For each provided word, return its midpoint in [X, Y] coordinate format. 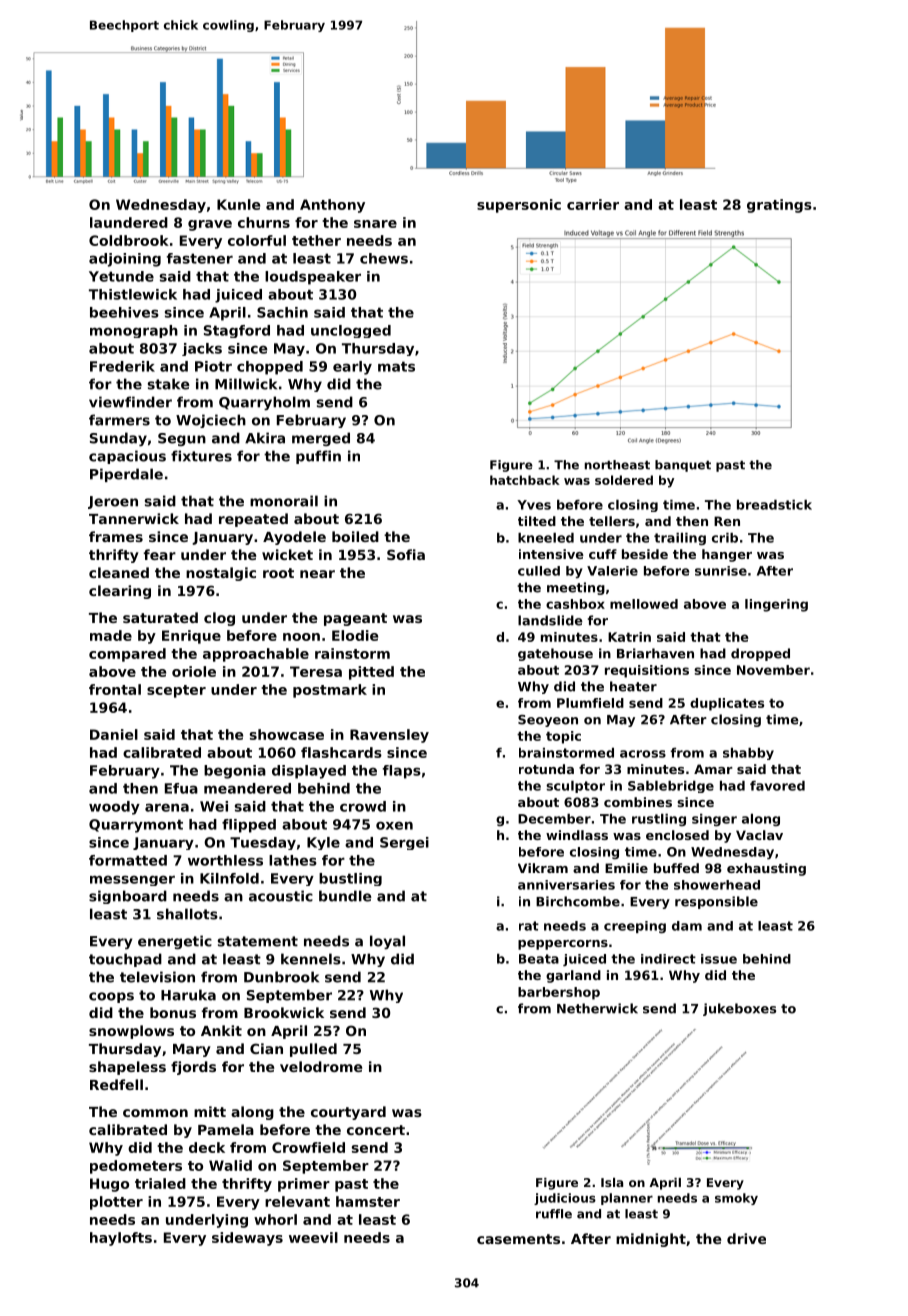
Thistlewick [133, 294]
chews [384, 258]
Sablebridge [671, 787]
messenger [132, 880]
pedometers [136, 1167]
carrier [593, 204]
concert [376, 1130]
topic [563, 737]
